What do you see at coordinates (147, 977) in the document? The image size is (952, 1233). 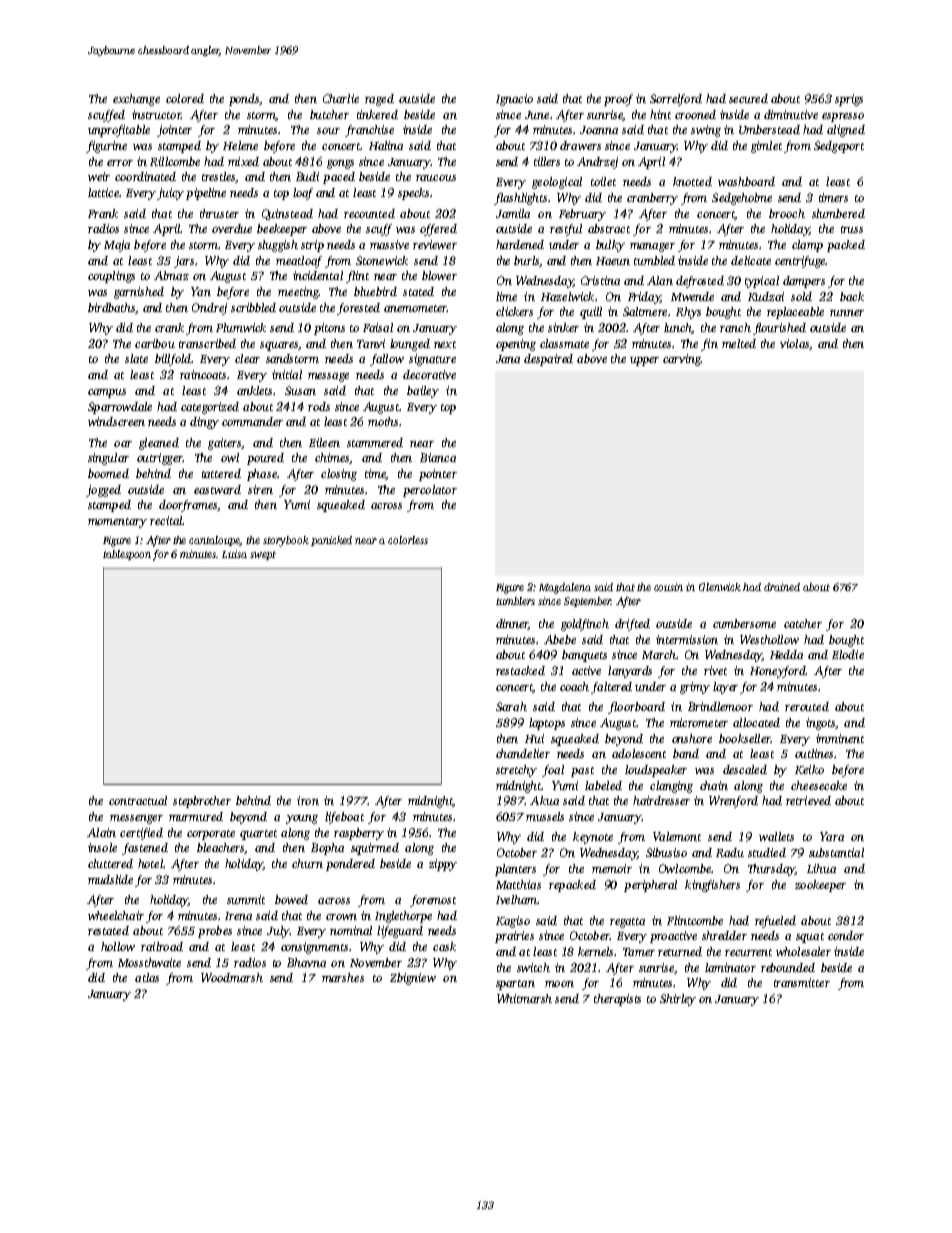 I see `atlas` at bounding box center [147, 977].
